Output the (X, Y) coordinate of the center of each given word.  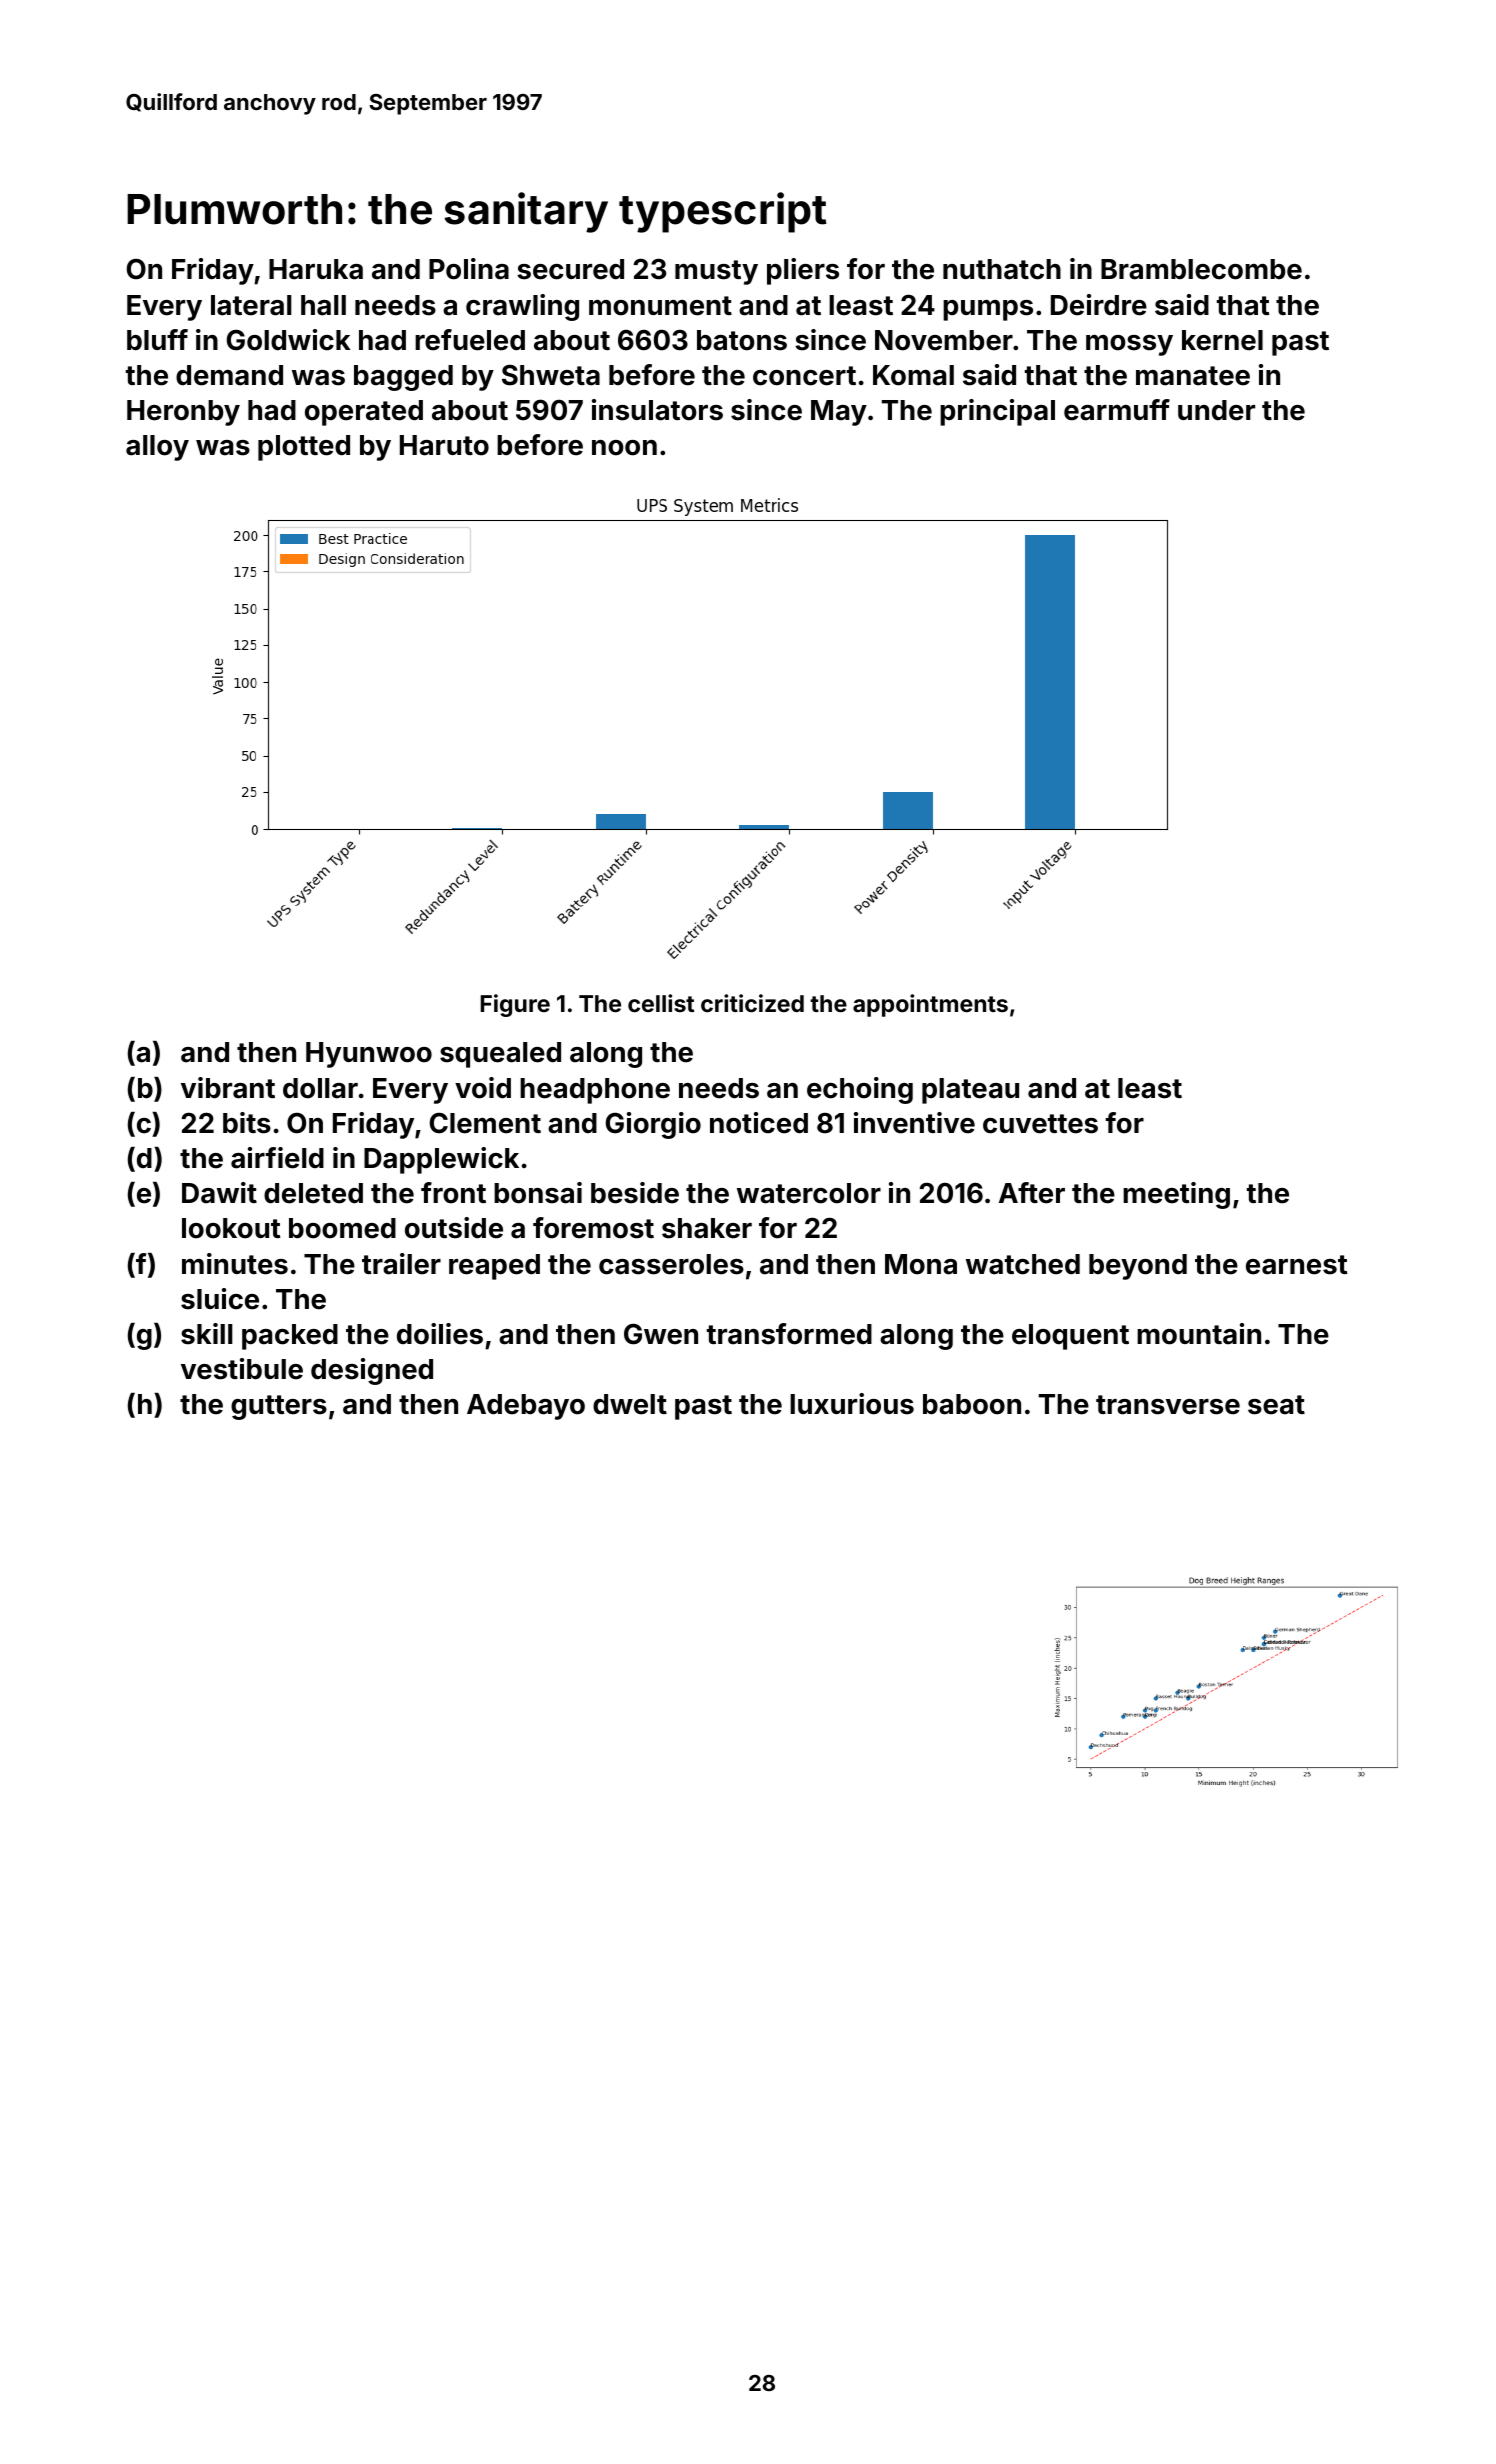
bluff (157, 340)
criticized (752, 1003)
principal (997, 412)
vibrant (228, 1088)
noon (624, 448)
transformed (789, 1334)
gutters (279, 1407)
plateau (970, 1091)
